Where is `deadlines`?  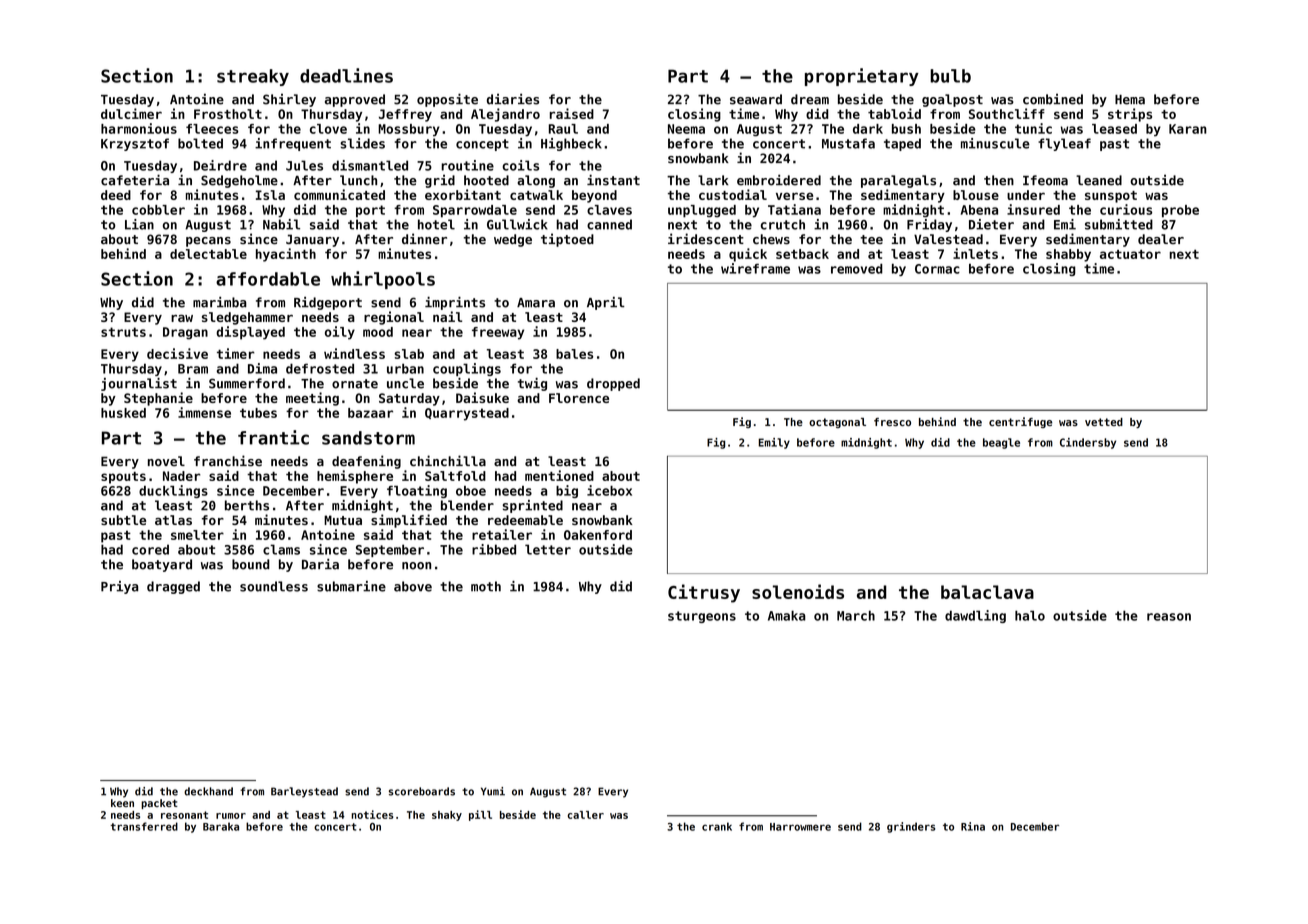 deadlines is located at coordinates (346, 75).
